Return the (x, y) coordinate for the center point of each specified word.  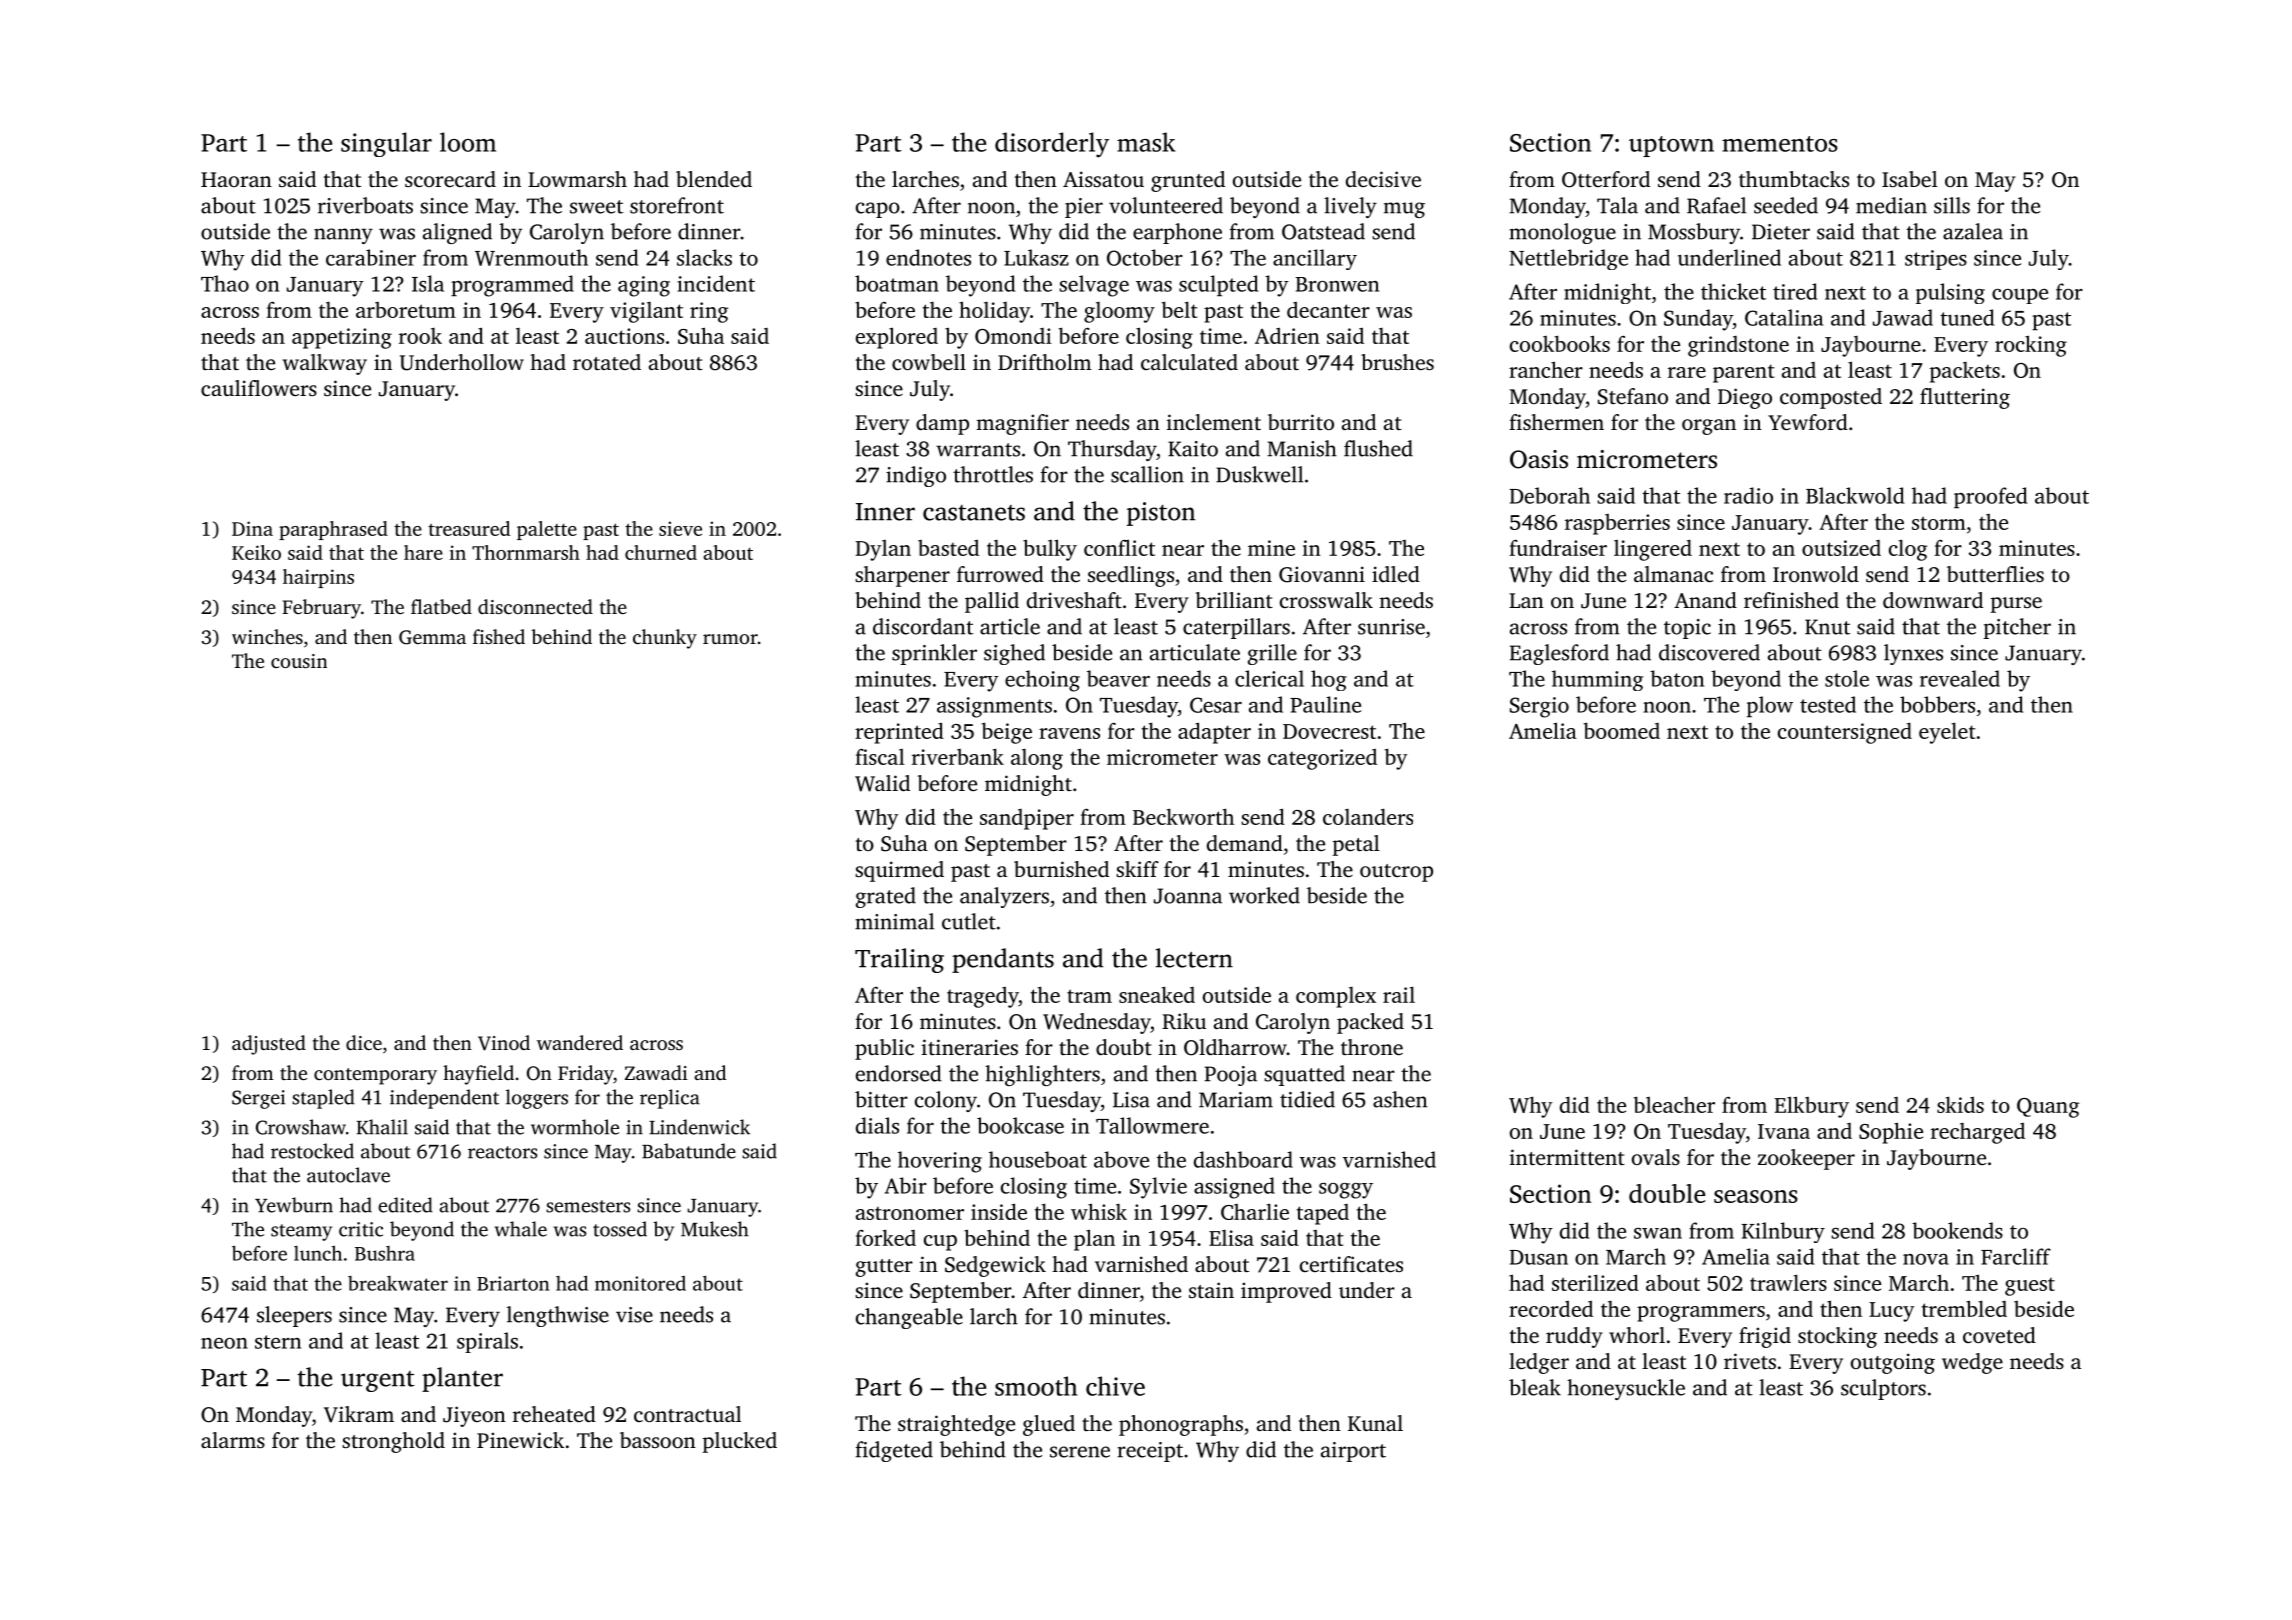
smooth (1036, 1386)
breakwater (398, 1283)
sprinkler (934, 654)
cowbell (929, 362)
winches (267, 636)
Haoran (236, 179)
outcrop (1396, 873)
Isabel (1910, 179)
